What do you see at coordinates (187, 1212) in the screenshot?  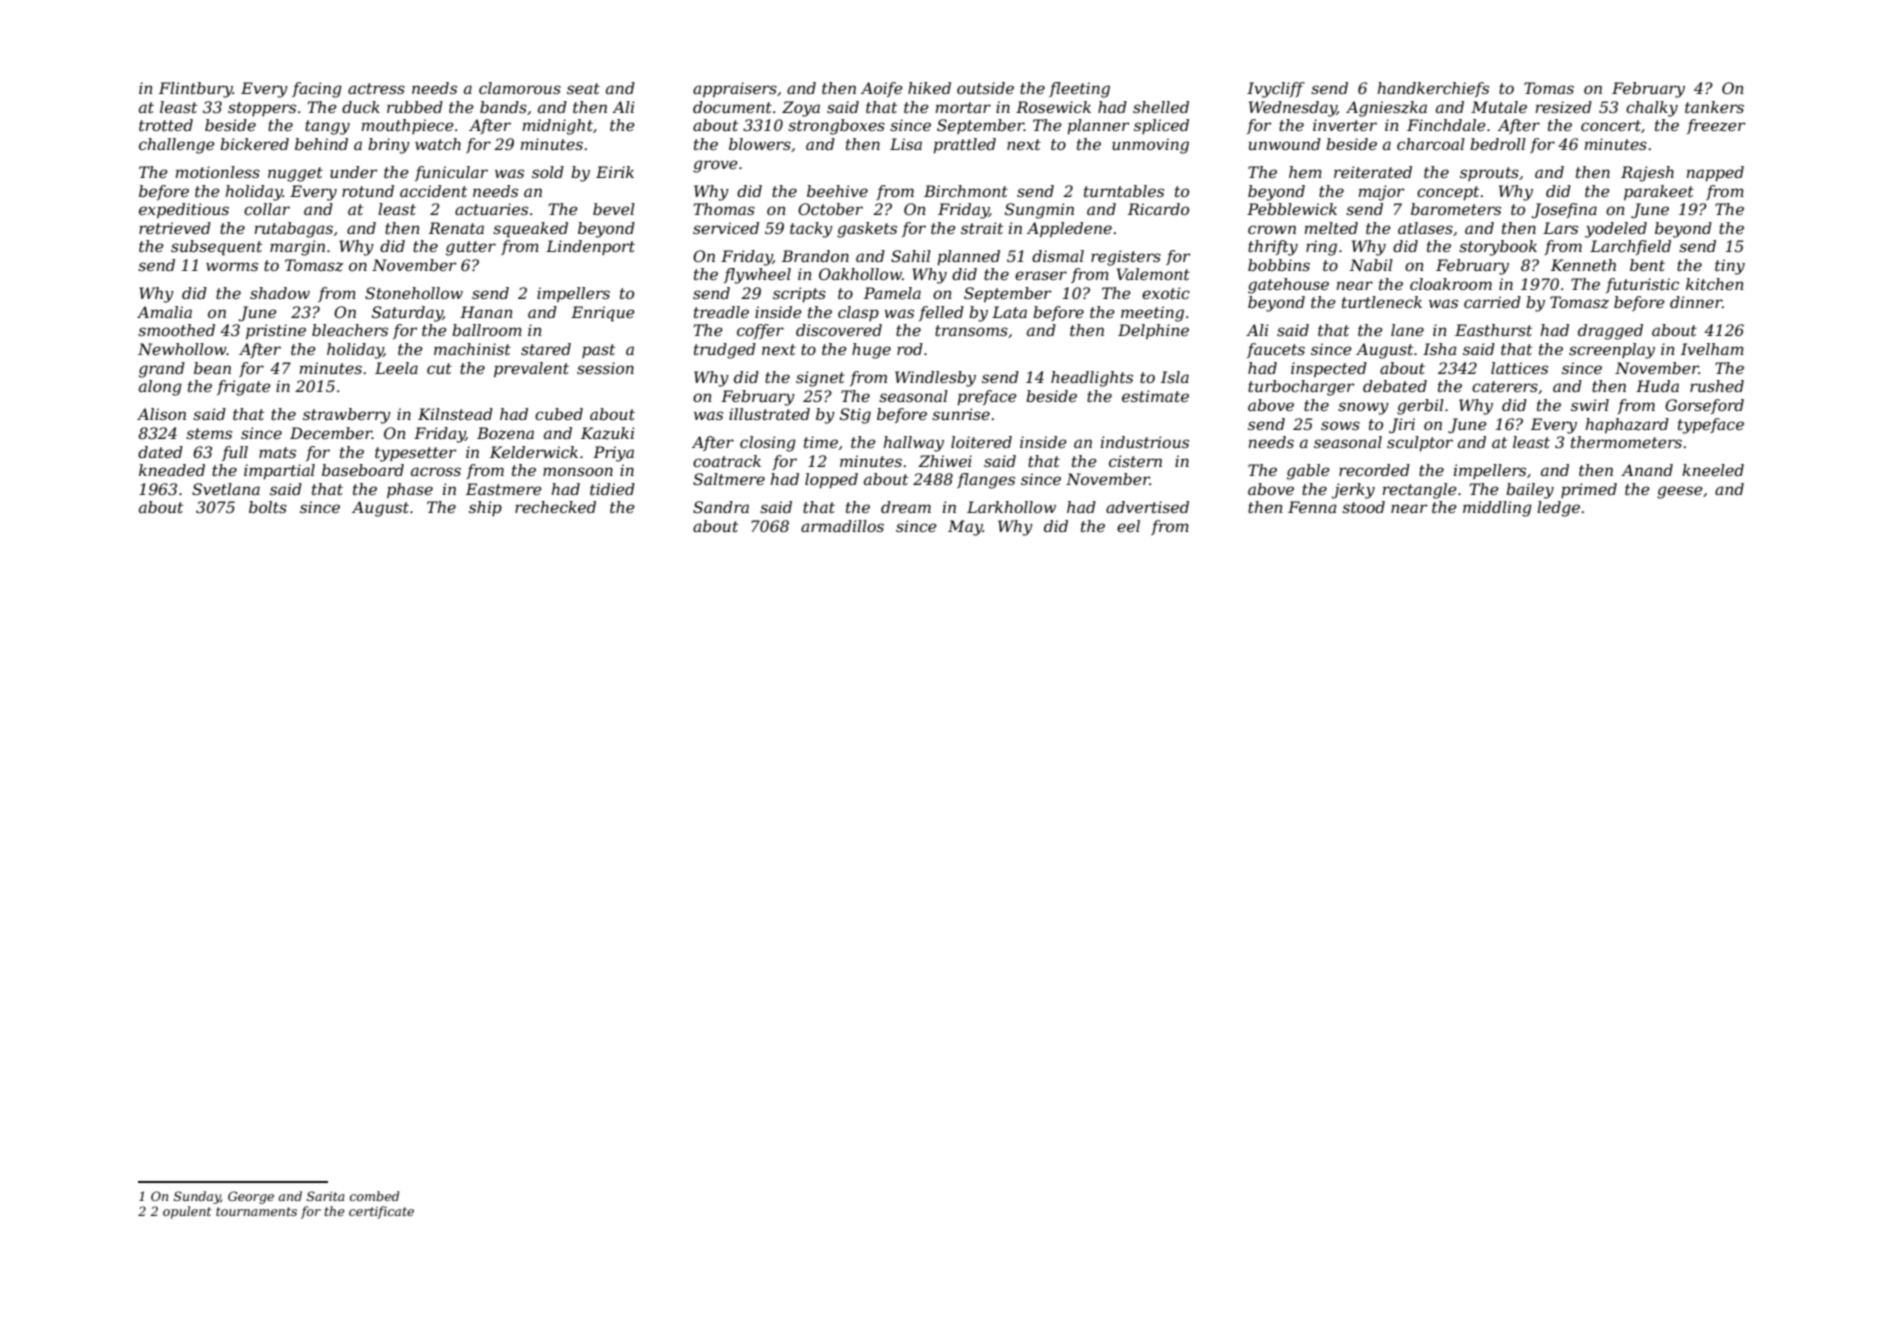 I see `opulent` at bounding box center [187, 1212].
